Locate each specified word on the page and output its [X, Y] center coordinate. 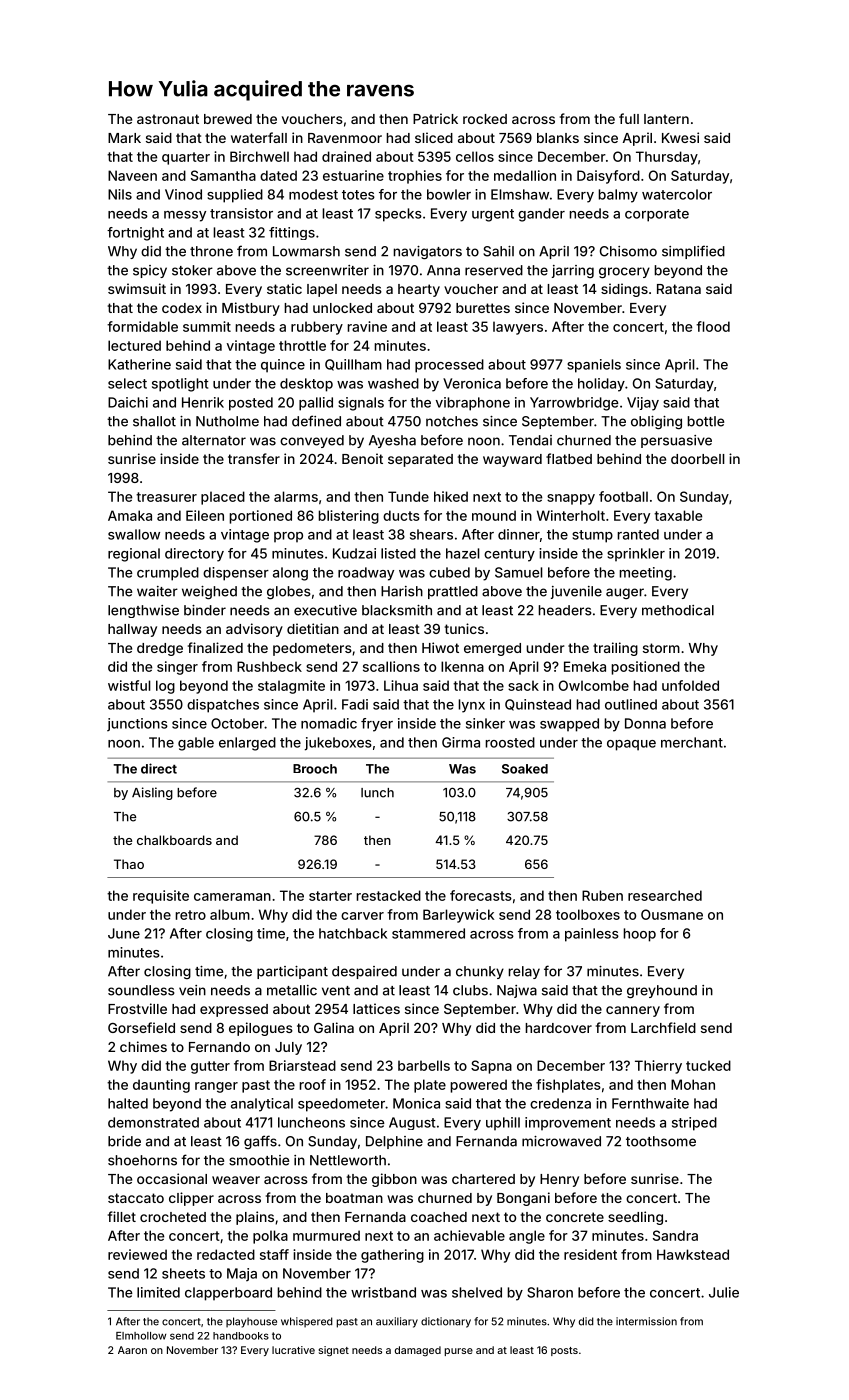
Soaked [525, 769]
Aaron [132, 1350]
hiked [451, 496]
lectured [134, 345]
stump [592, 536]
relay [524, 972]
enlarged [247, 744]
